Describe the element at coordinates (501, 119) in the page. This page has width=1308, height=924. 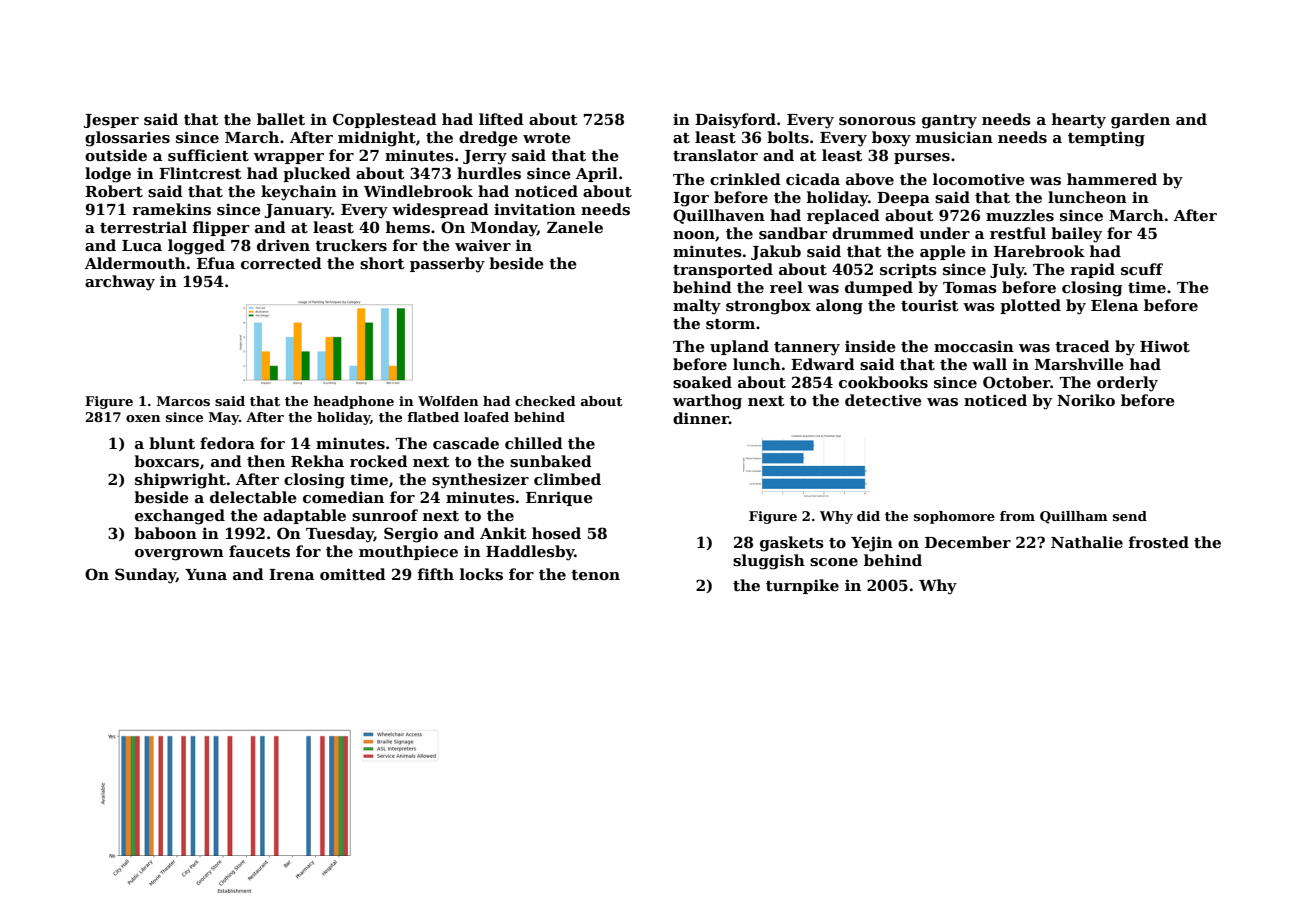
I see `lifted` at that location.
